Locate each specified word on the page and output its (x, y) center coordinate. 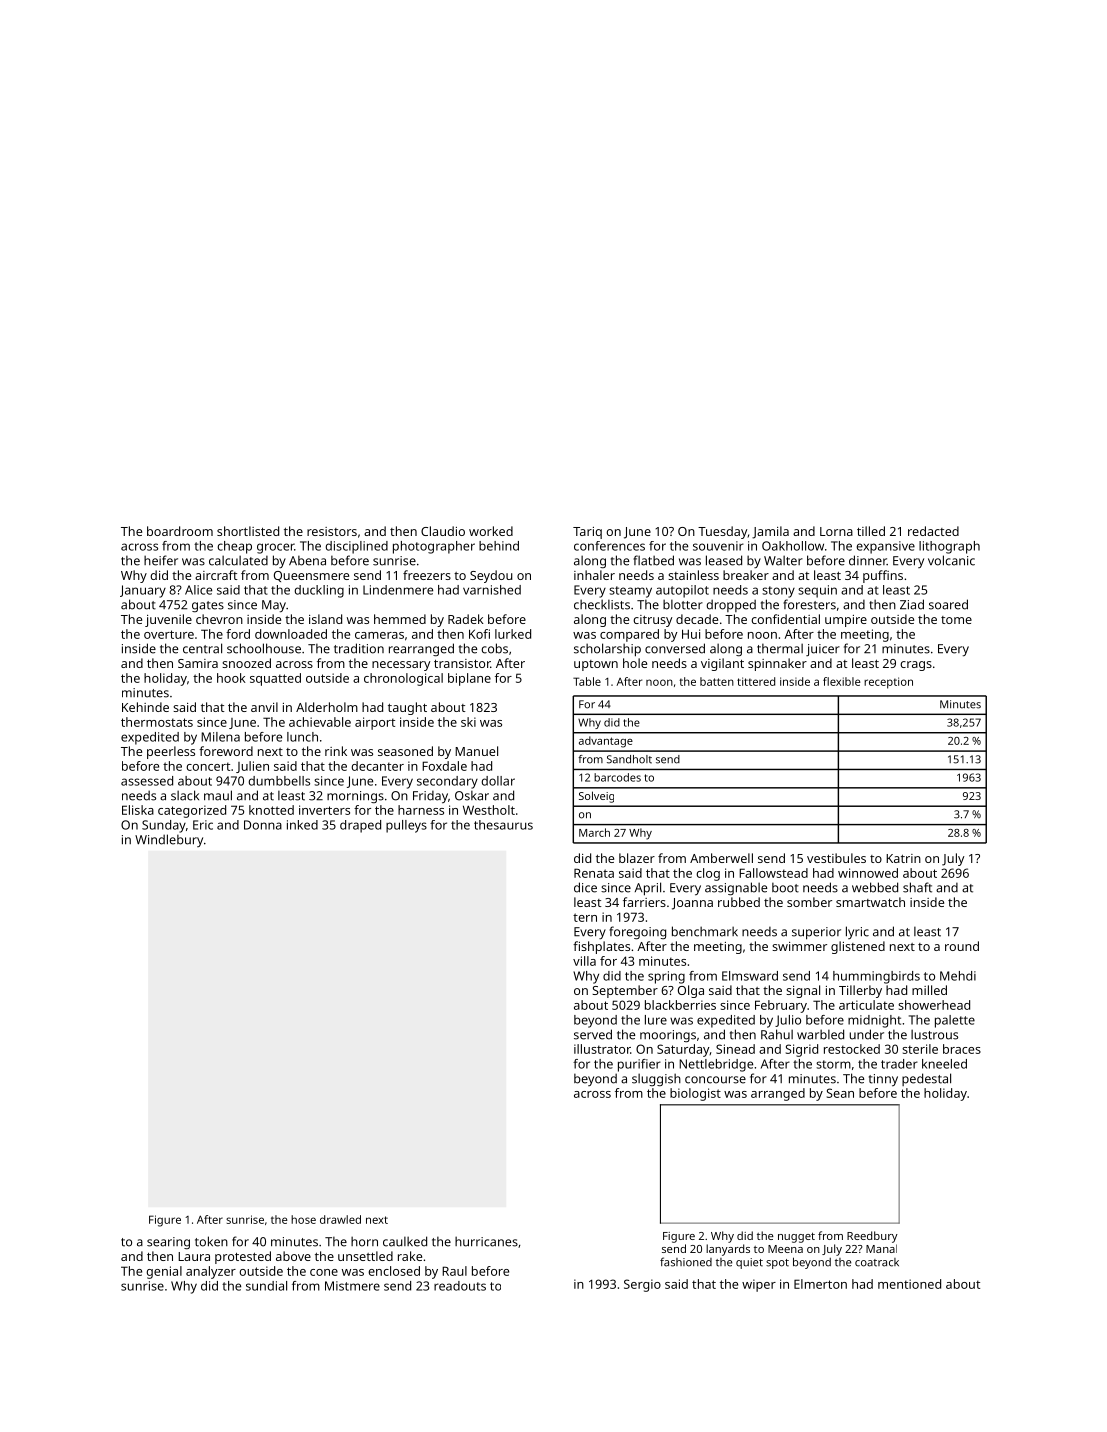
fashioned (686, 1262)
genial (164, 1272)
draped (360, 826)
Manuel (476, 751)
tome (956, 620)
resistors (332, 531)
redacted (933, 531)
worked (491, 531)
